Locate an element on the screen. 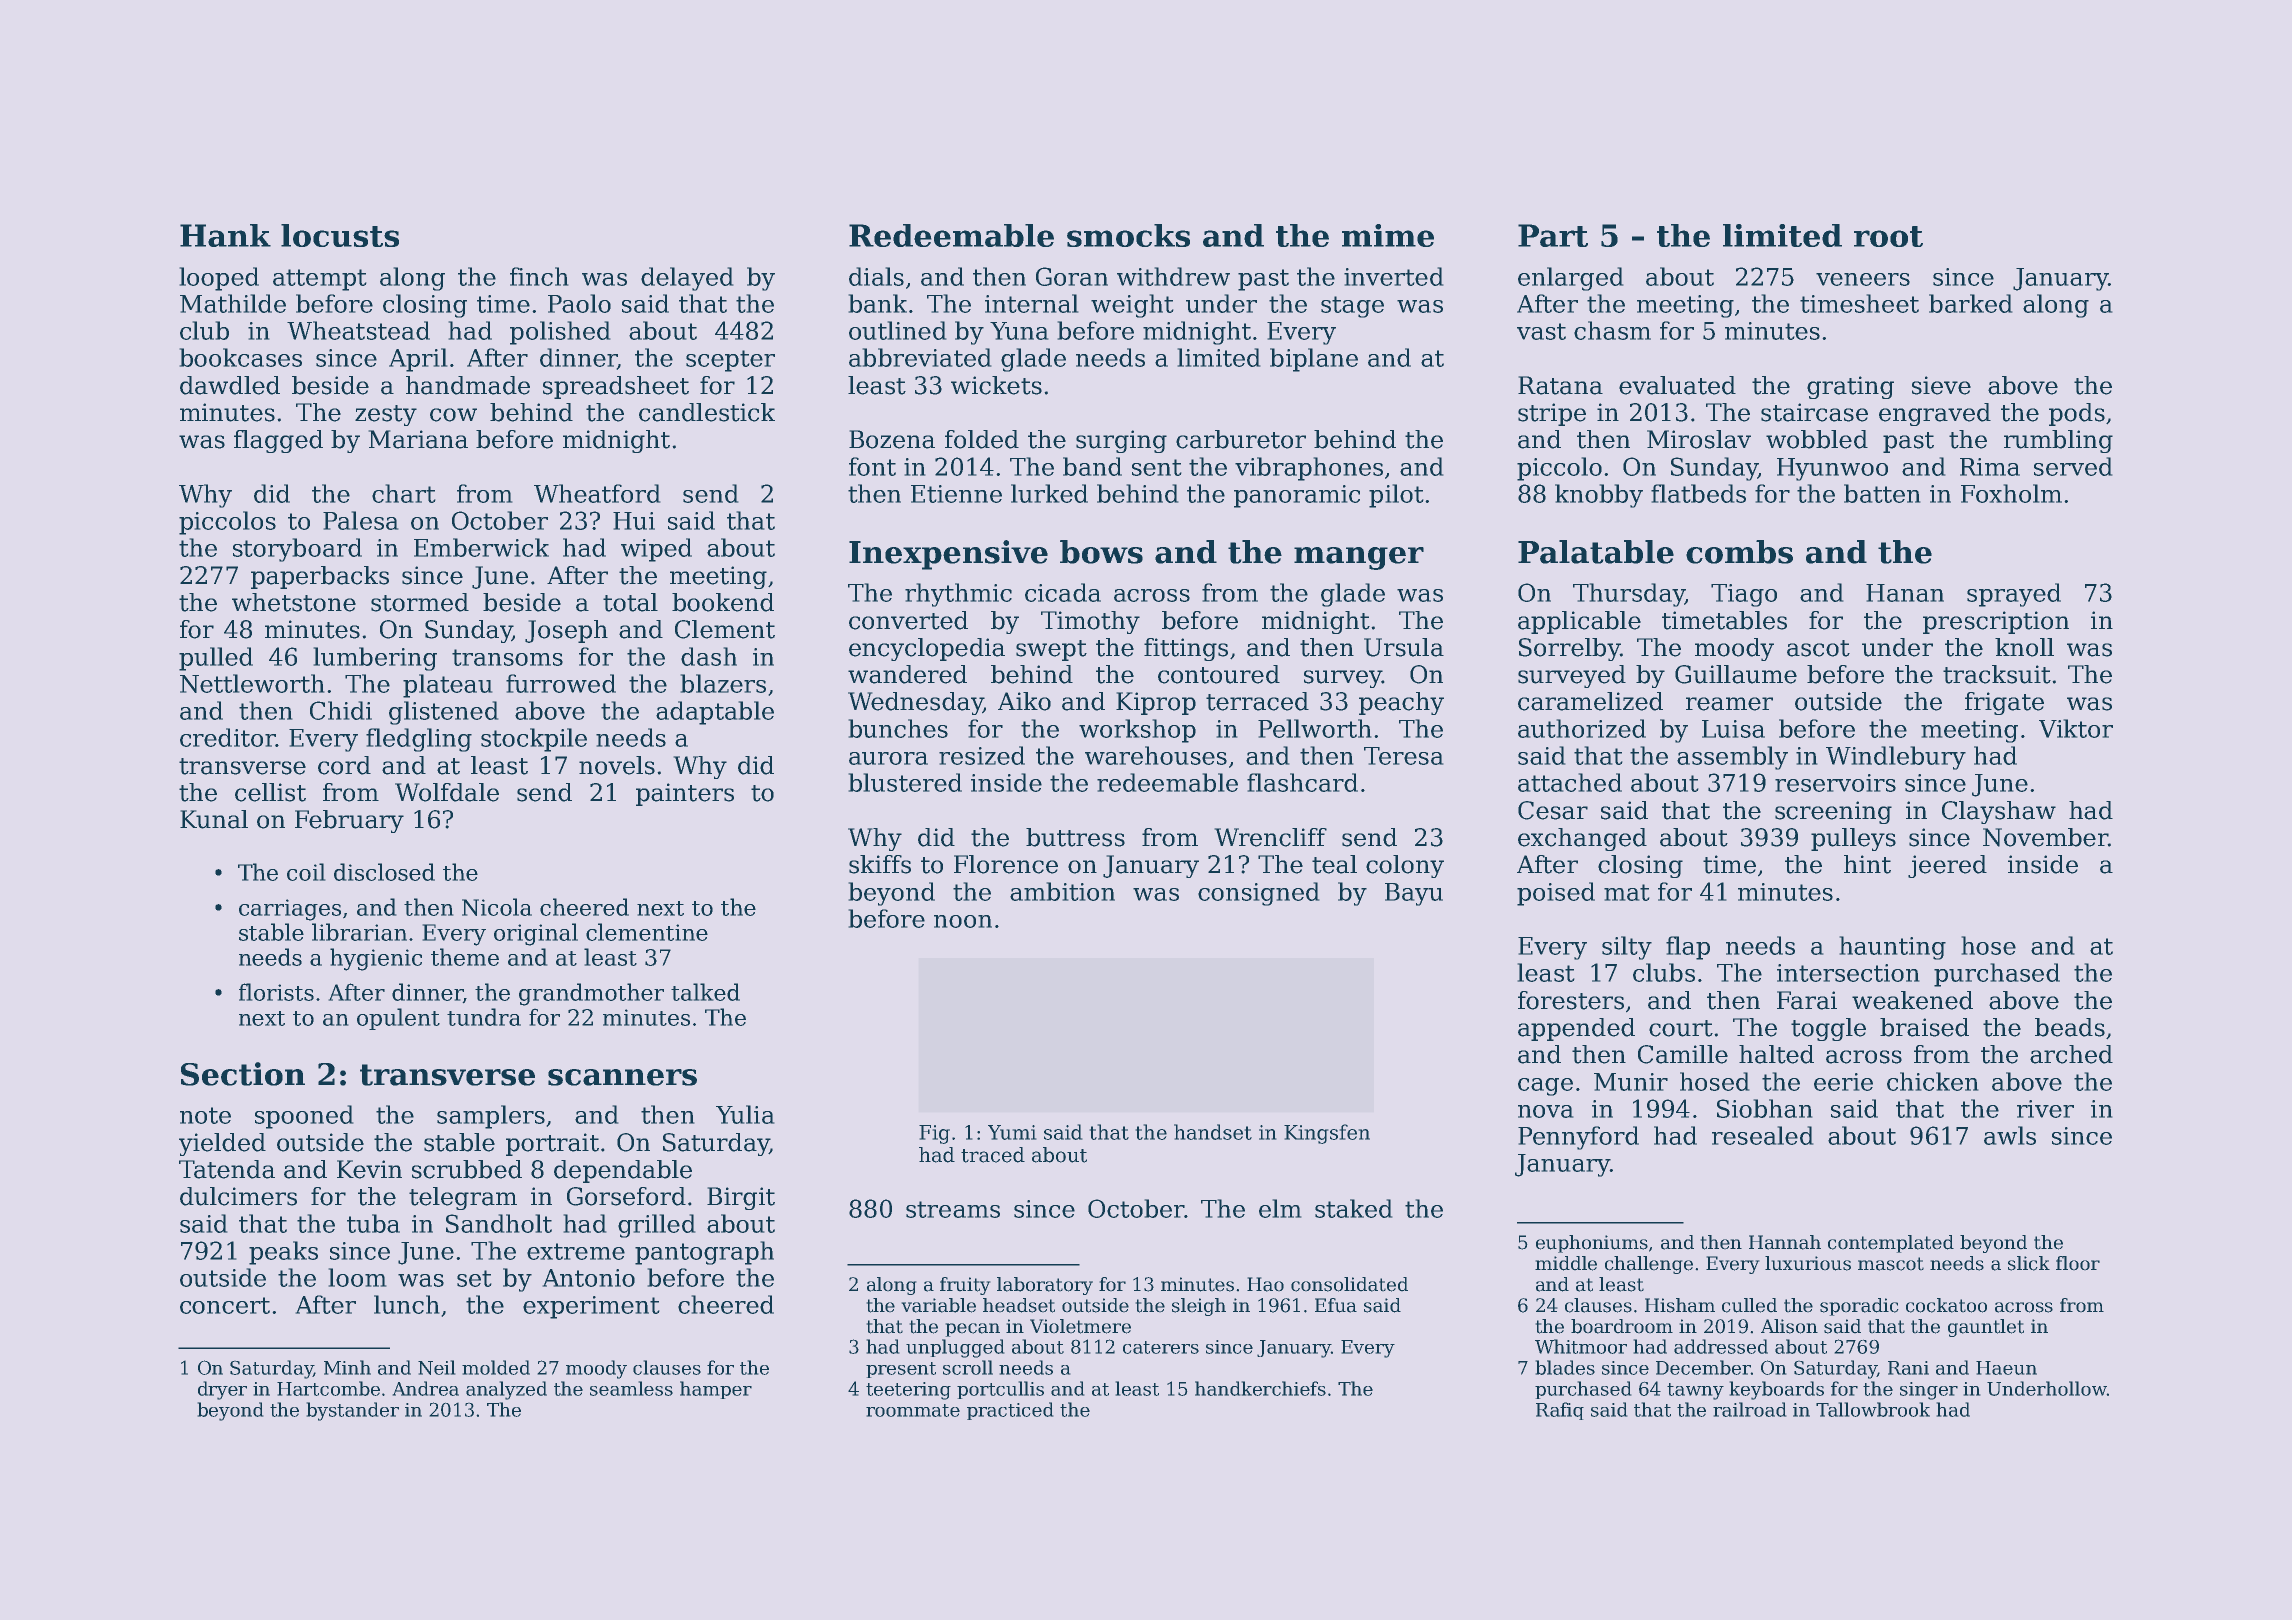 Image resolution: width=2292 pixels, height=1620 pixels. dryer is located at coordinates (222, 1390).
